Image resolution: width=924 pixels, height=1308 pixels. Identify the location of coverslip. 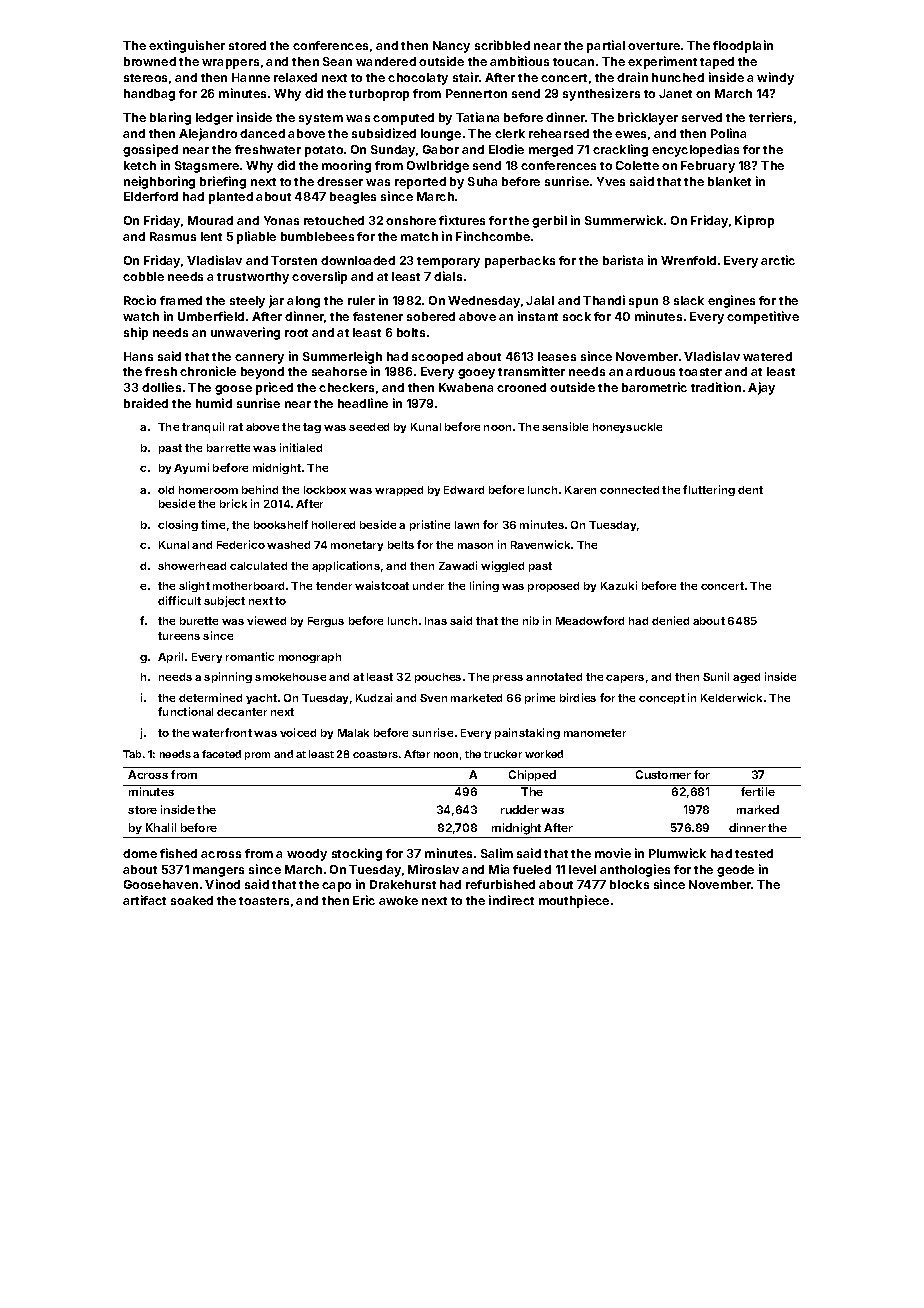
(319, 277).
